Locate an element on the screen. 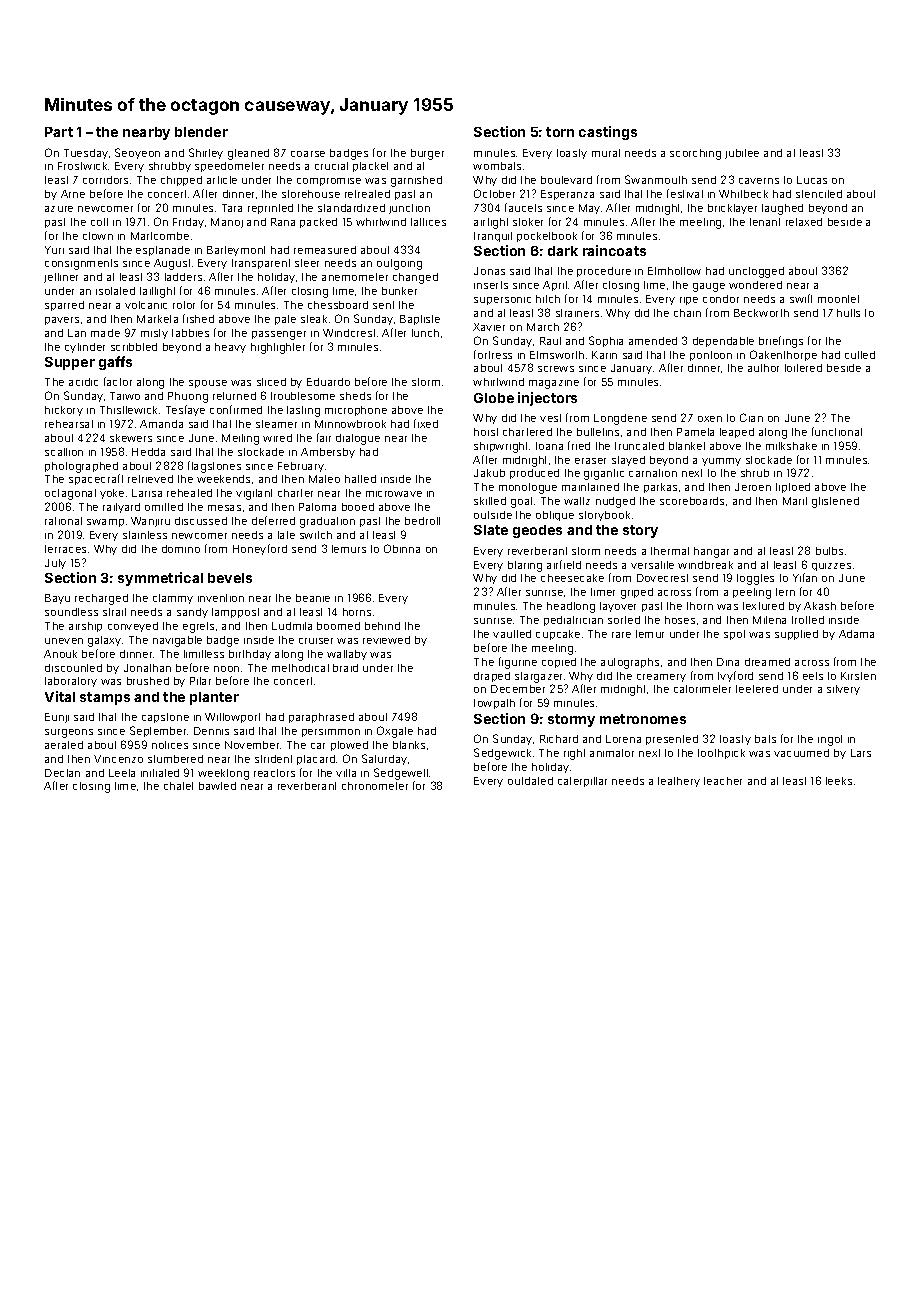 Image resolution: width=924 pixels, height=1308 pixels. scorching is located at coordinates (695, 154).
